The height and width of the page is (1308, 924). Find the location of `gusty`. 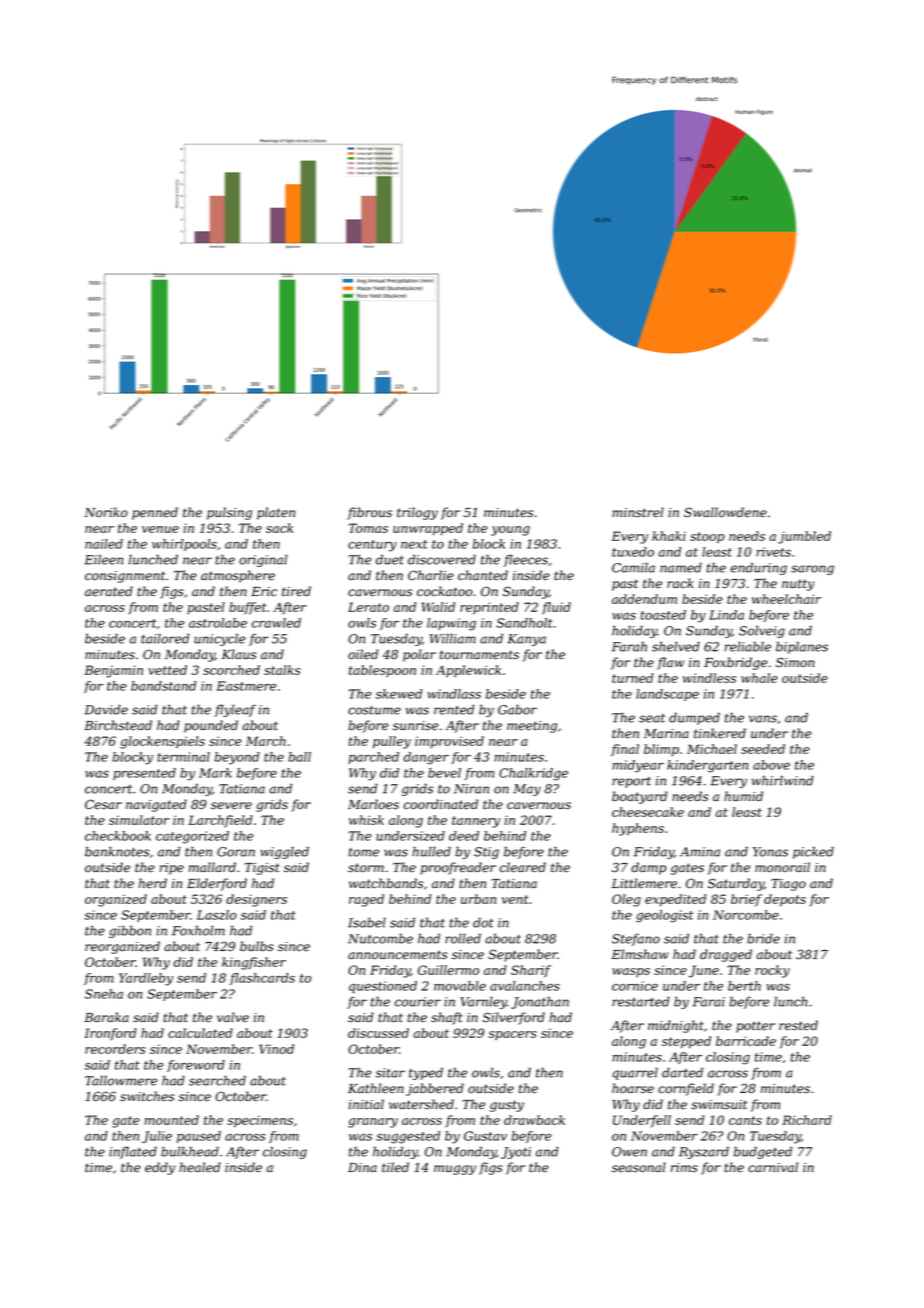

gusty is located at coordinates (507, 1106).
